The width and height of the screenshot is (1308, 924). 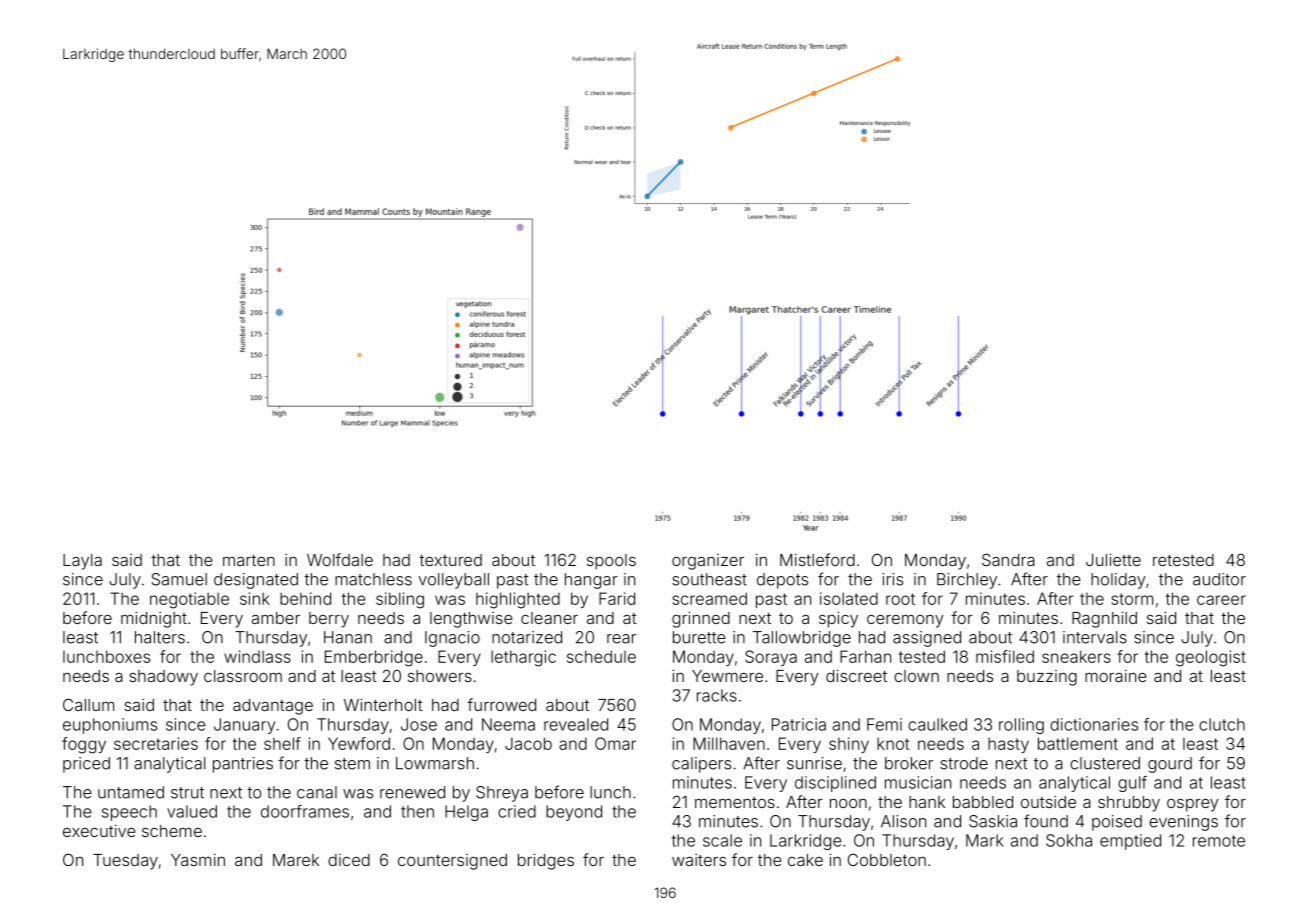 What do you see at coordinates (359, 743) in the screenshot?
I see `Yewford` at bounding box center [359, 743].
